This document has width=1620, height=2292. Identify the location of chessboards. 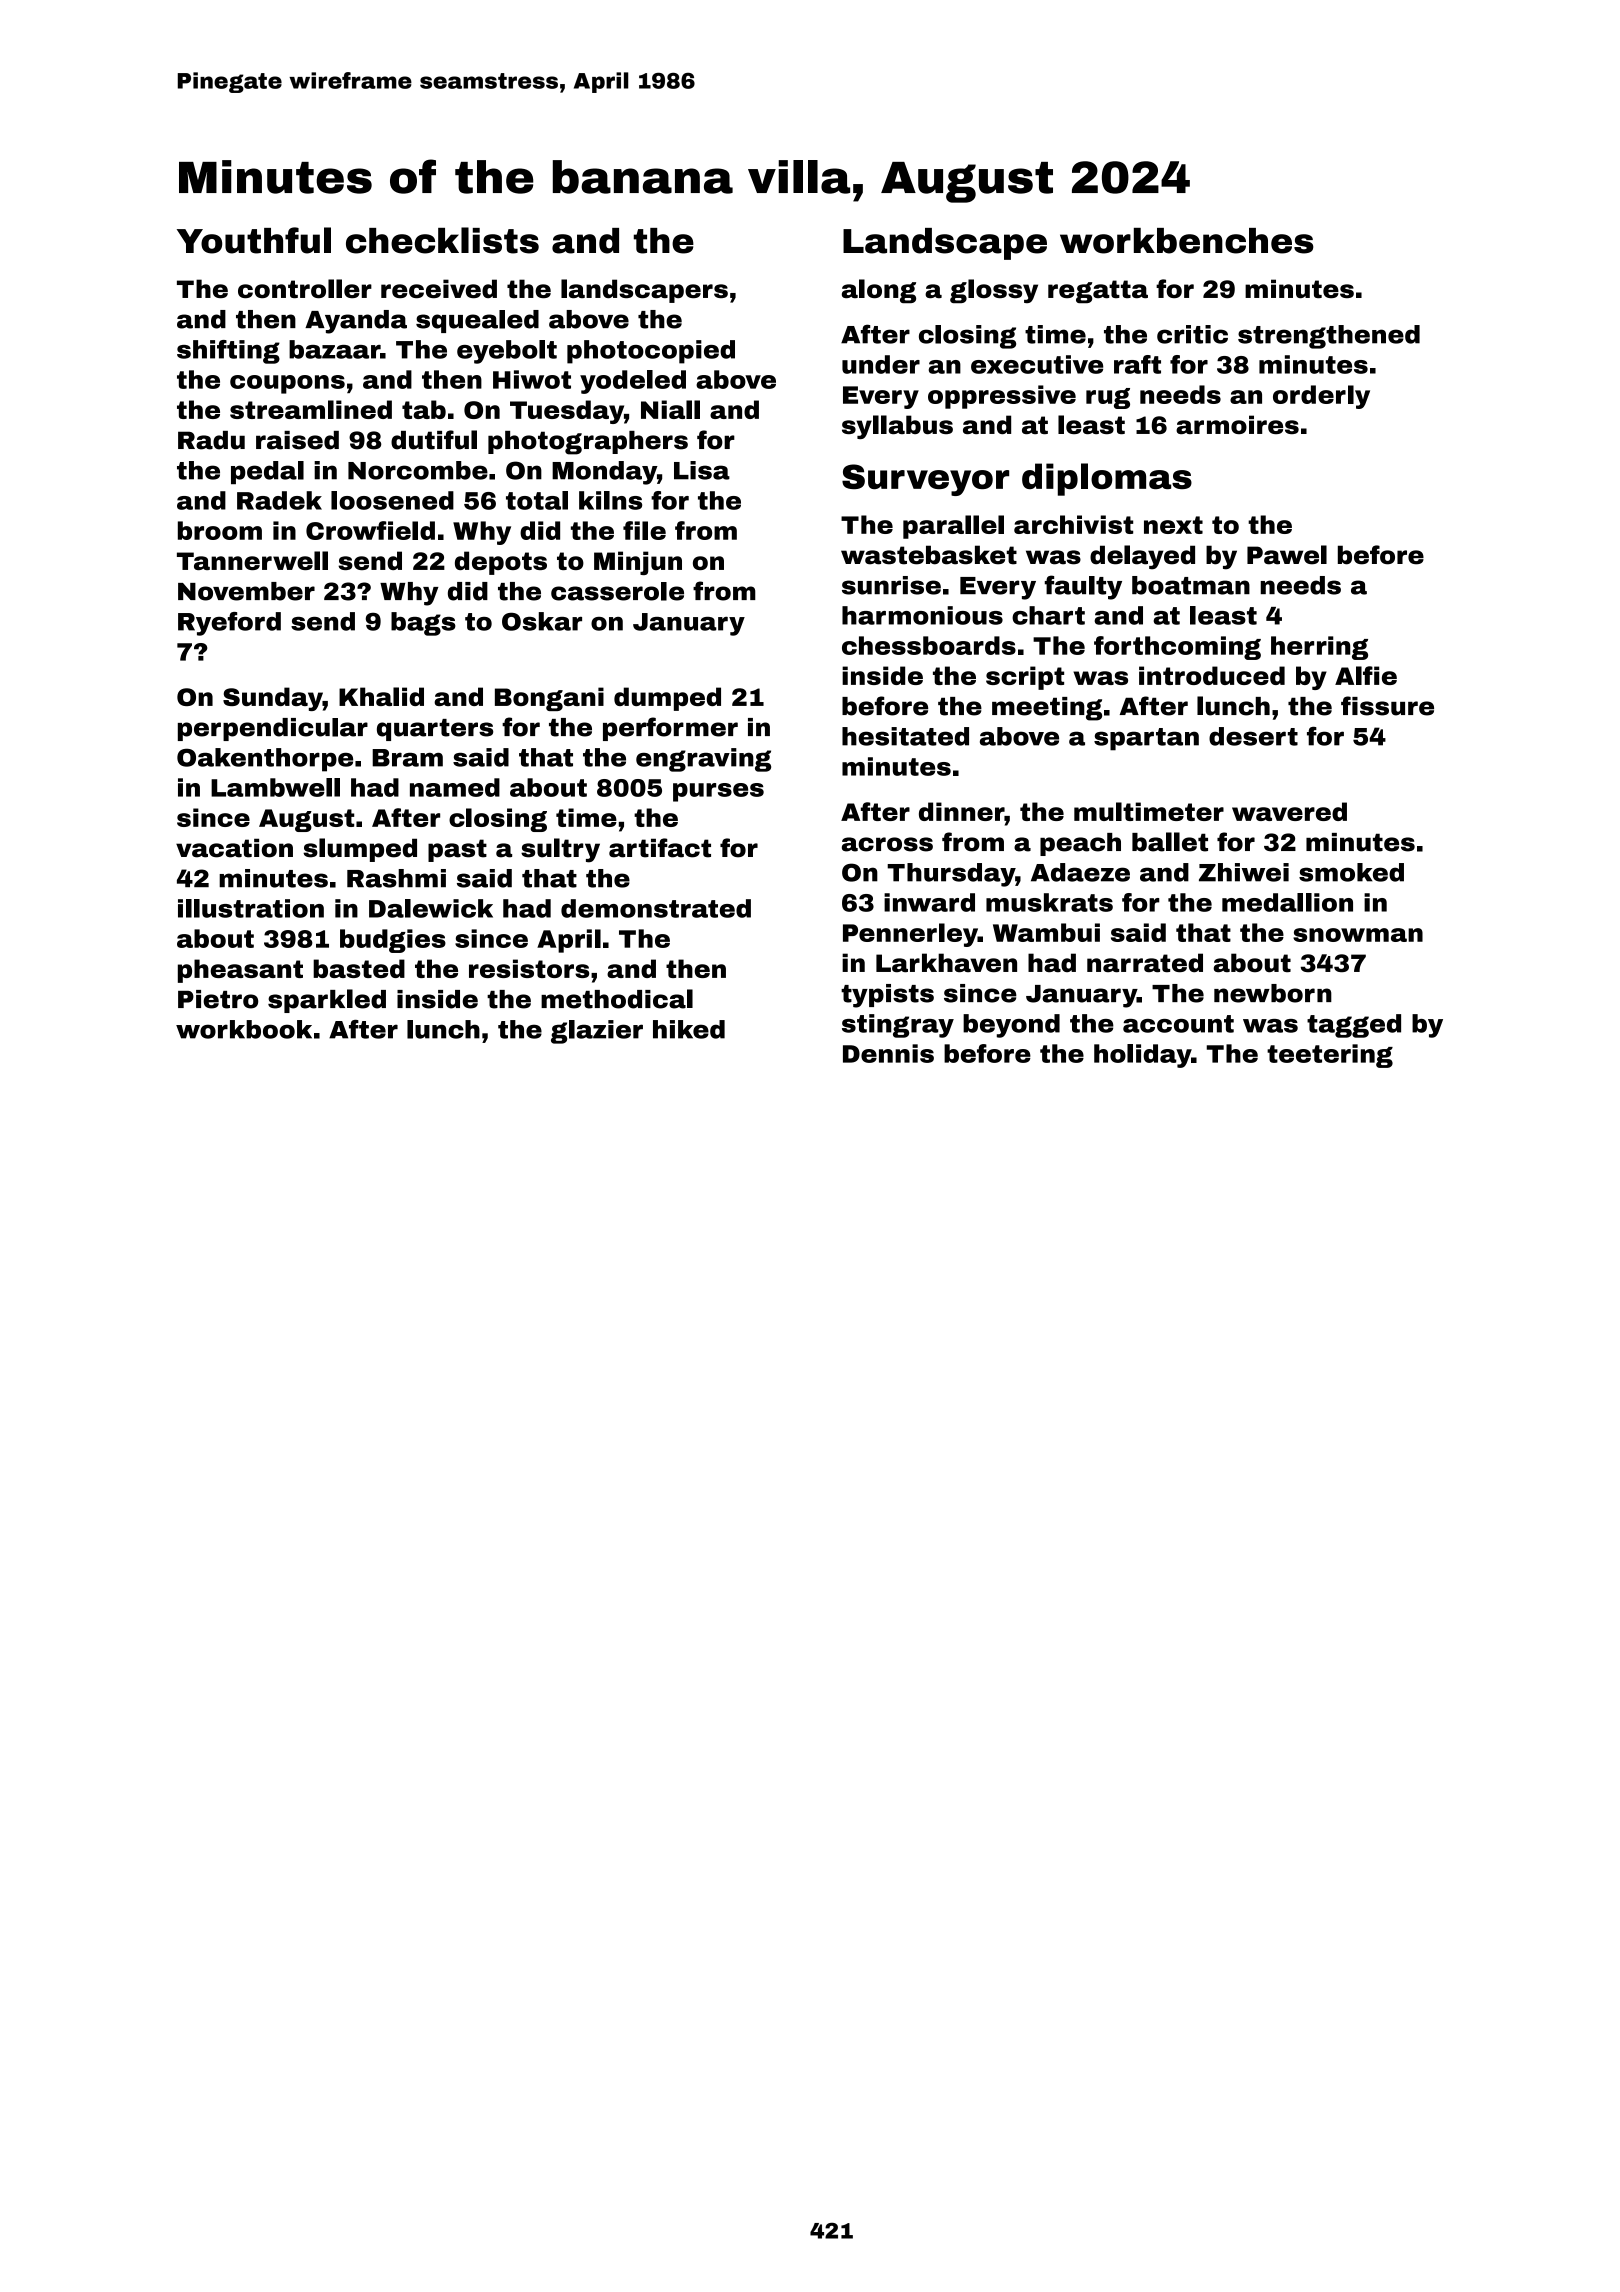
(929, 645).
